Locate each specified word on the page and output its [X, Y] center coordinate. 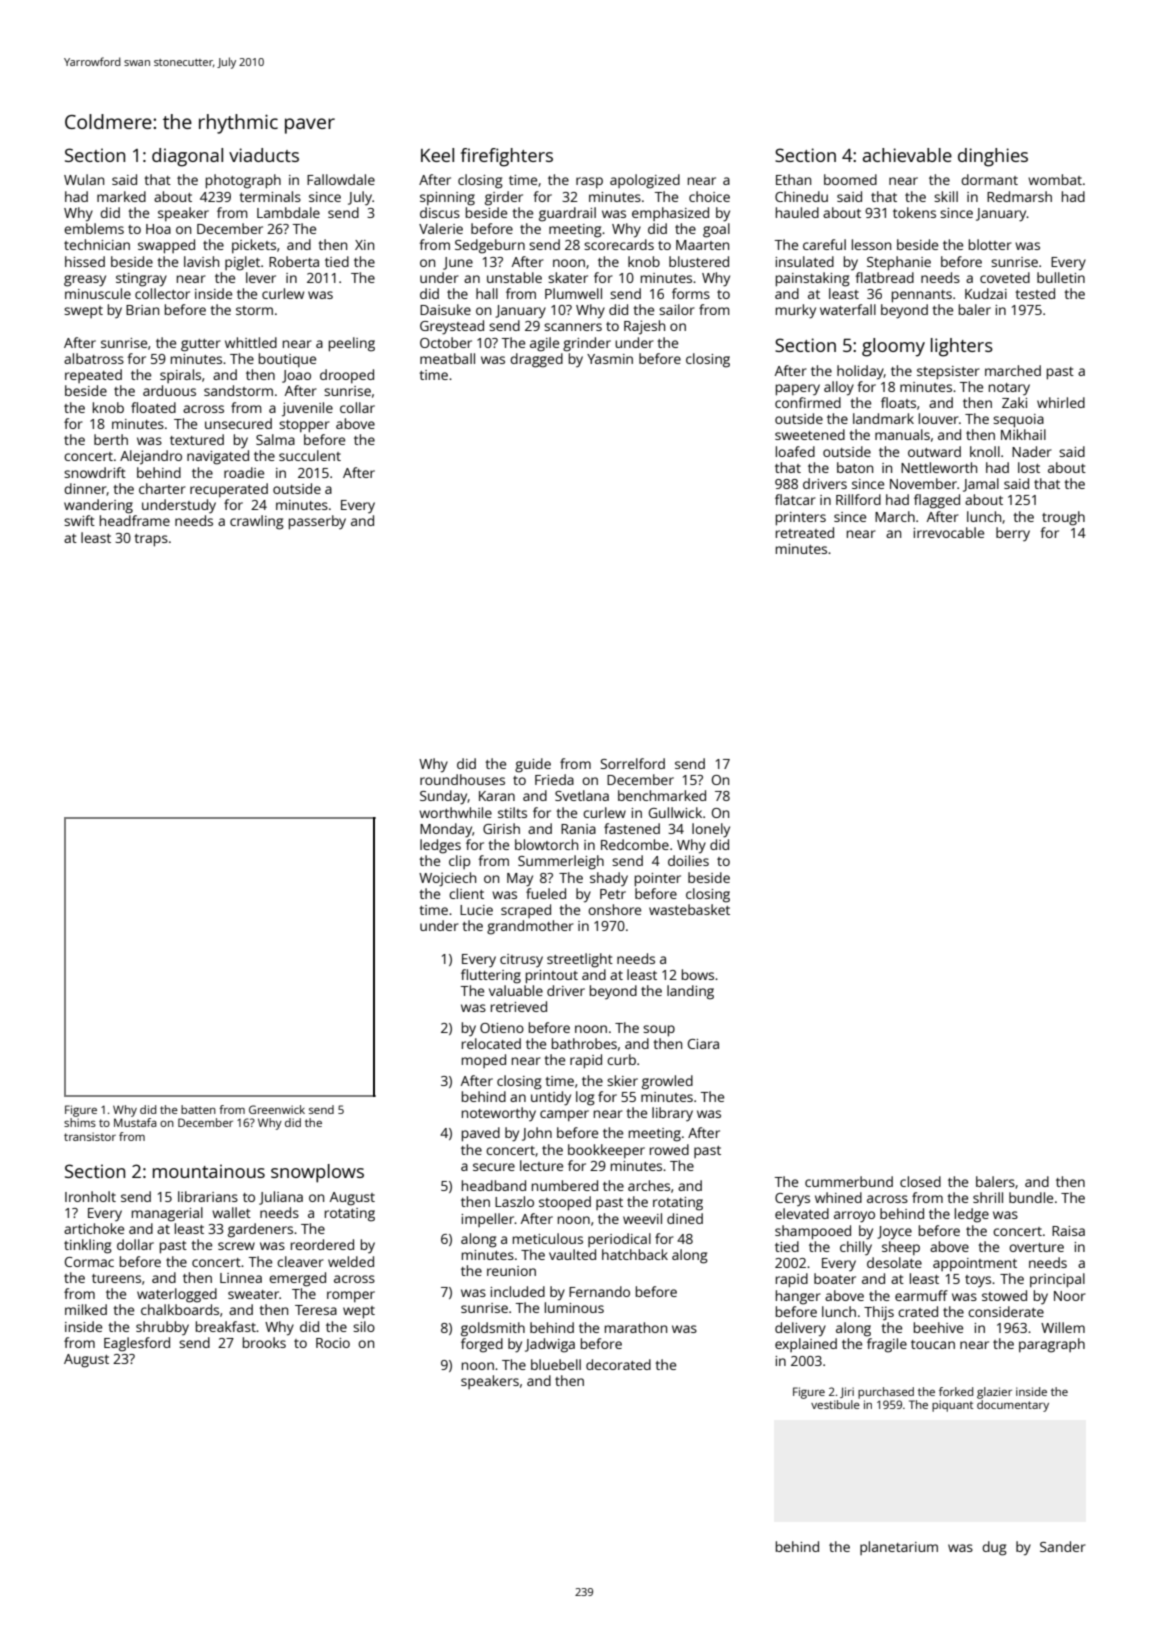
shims [80, 1122]
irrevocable [948, 532]
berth [111, 439]
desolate [894, 1262]
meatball [447, 358]
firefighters [507, 157]
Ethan [793, 179]
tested [1035, 293]
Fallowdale [341, 179]
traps [151, 540]
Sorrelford [632, 763]
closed [920, 1181]
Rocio [333, 1343]
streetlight [580, 960]
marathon [636, 1327]
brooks [264, 1342]
